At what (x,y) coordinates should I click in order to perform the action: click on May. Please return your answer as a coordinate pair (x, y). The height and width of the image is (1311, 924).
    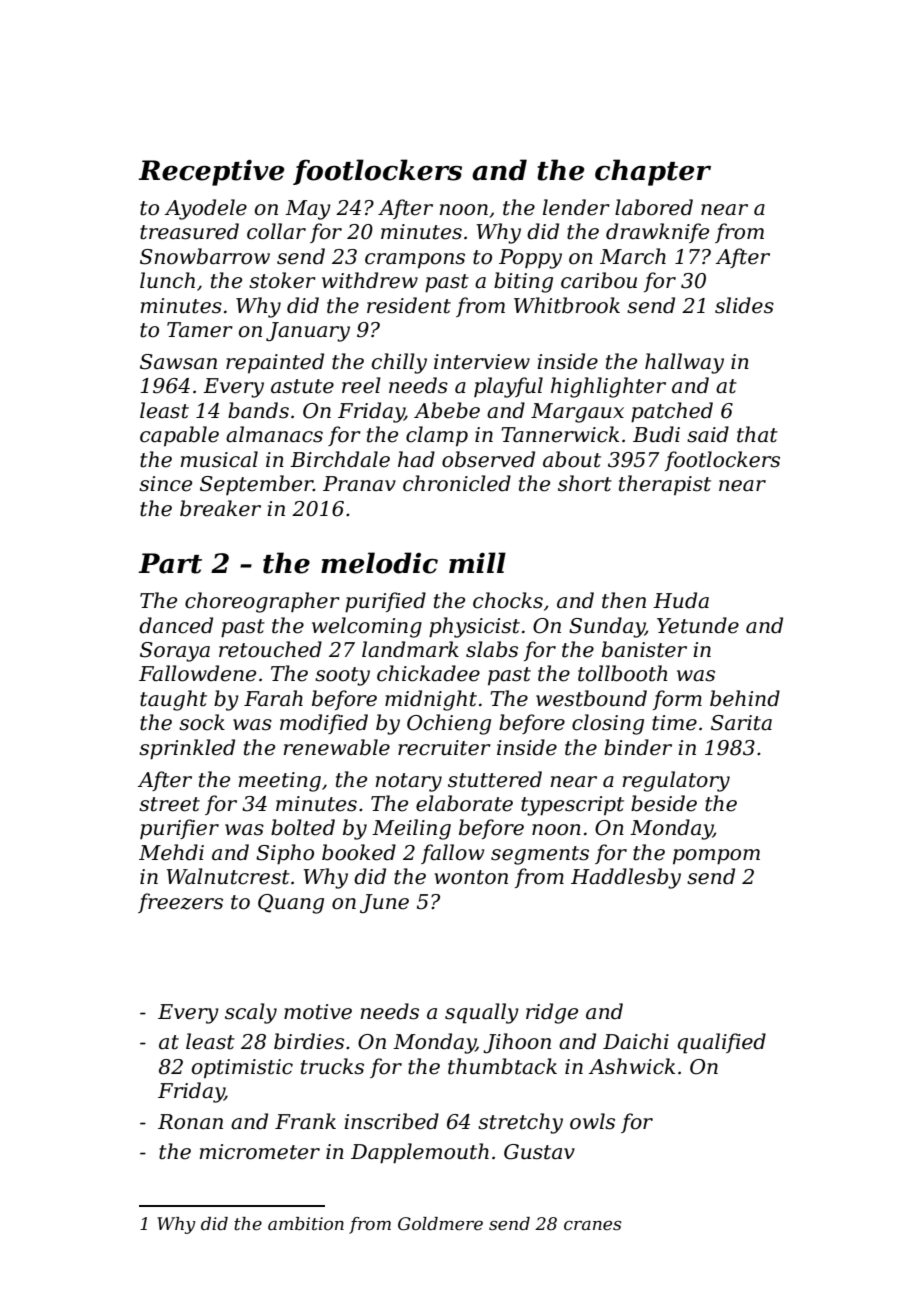
    Looking at the image, I should click on (308, 210).
